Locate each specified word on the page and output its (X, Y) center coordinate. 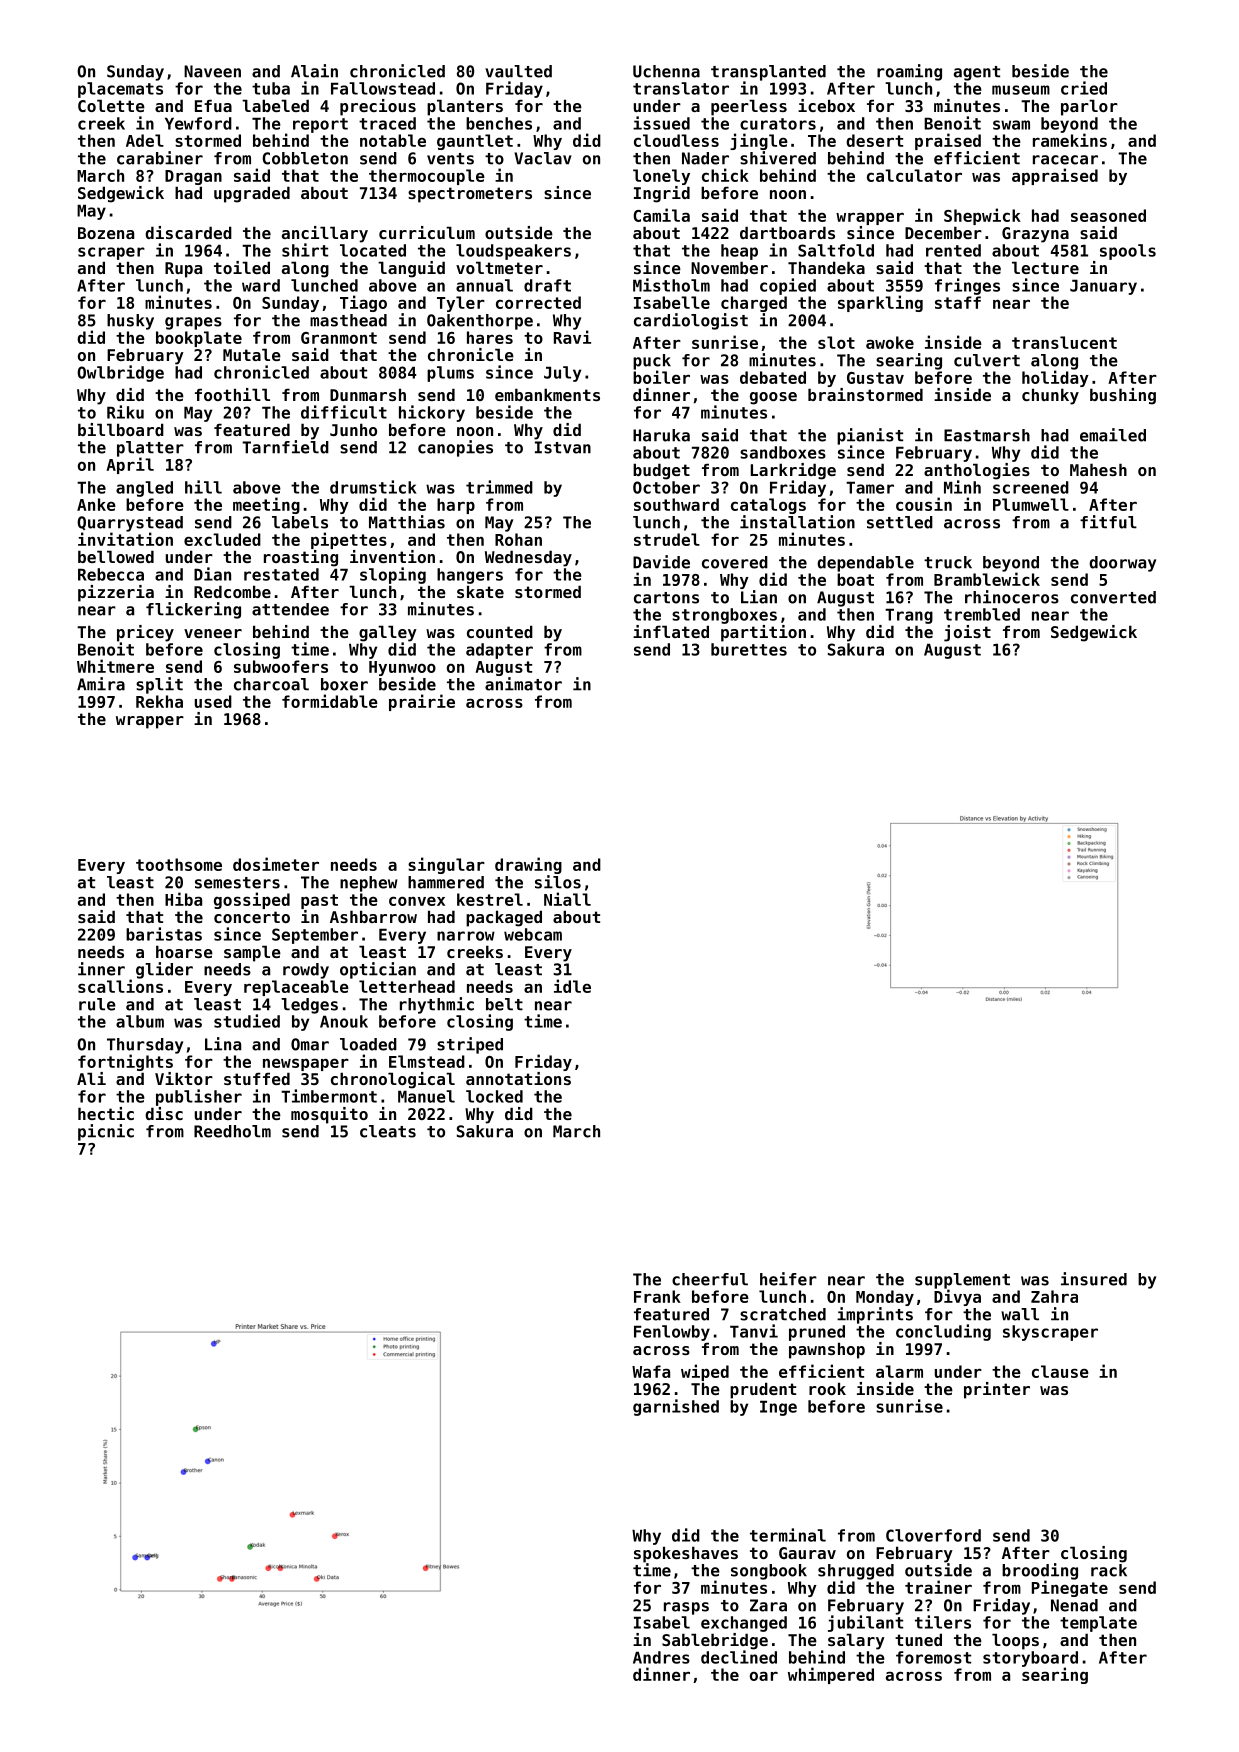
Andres (661, 1657)
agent (977, 73)
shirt (305, 250)
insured (1094, 1279)
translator (681, 88)
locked (494, 1096)
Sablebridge (715, 1641)
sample (252, 953)
